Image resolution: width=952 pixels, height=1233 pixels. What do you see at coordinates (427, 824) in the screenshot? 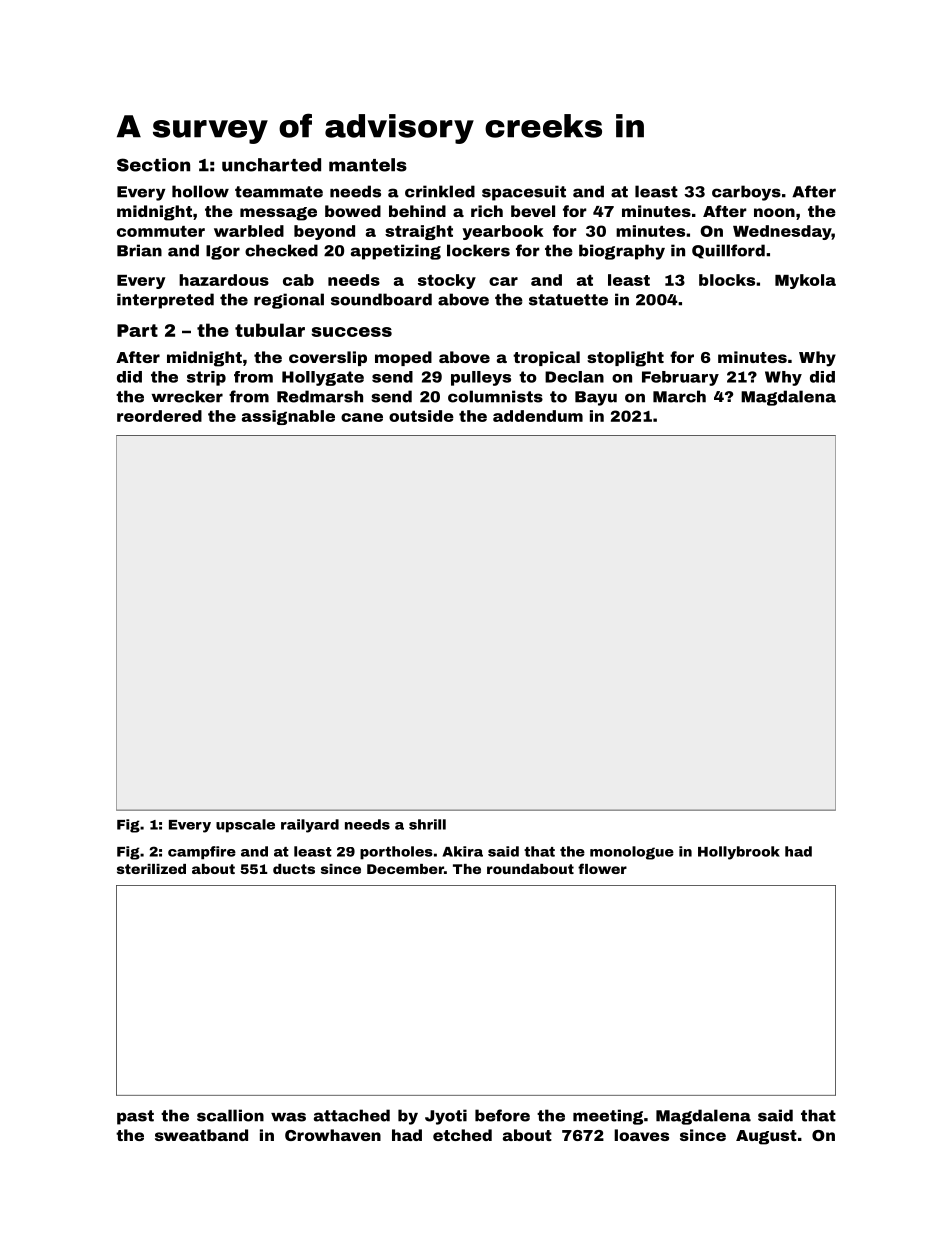
I see `shrill` at bounding box center [427, 824].
